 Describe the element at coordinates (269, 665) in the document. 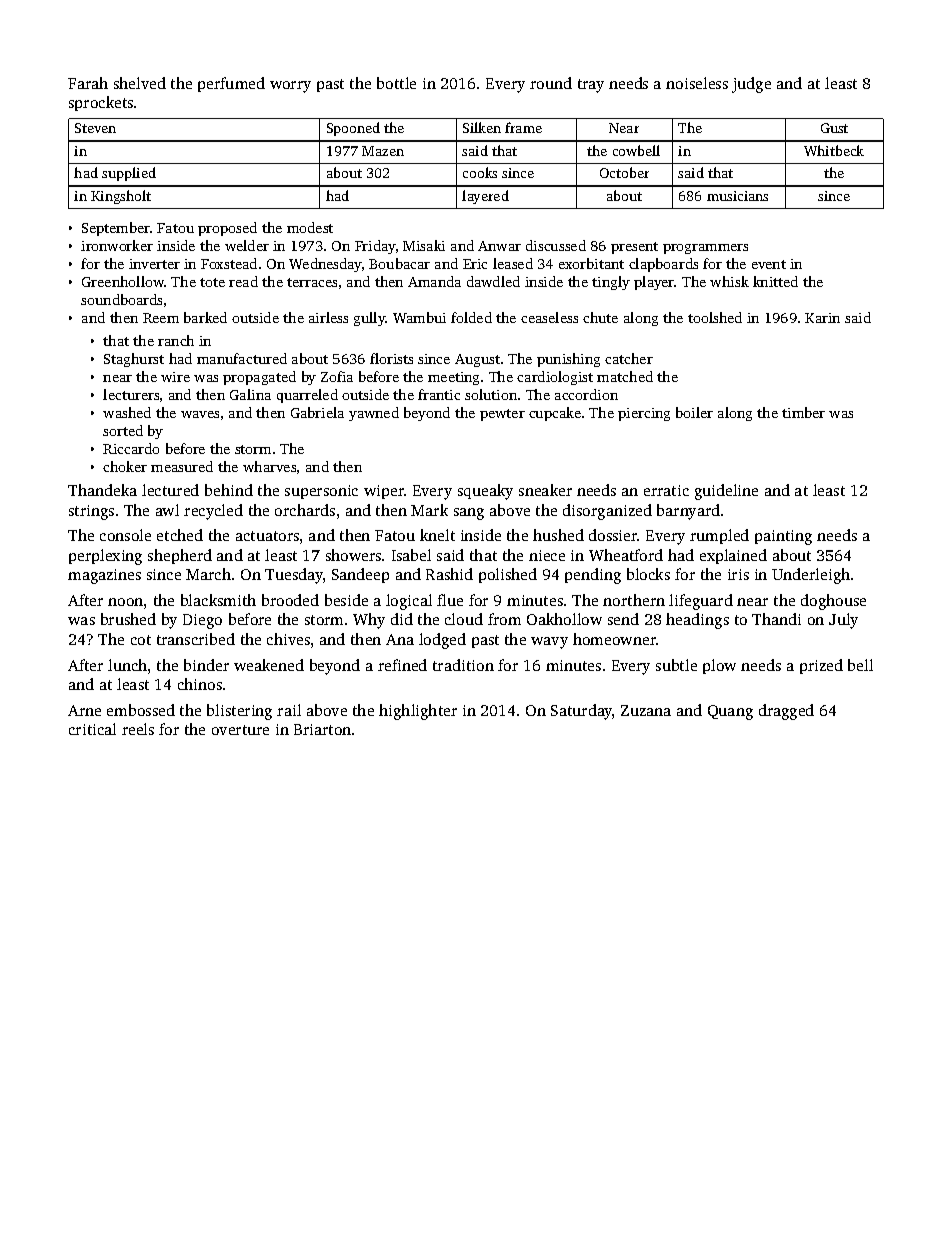

I see `weakened` at that location.
